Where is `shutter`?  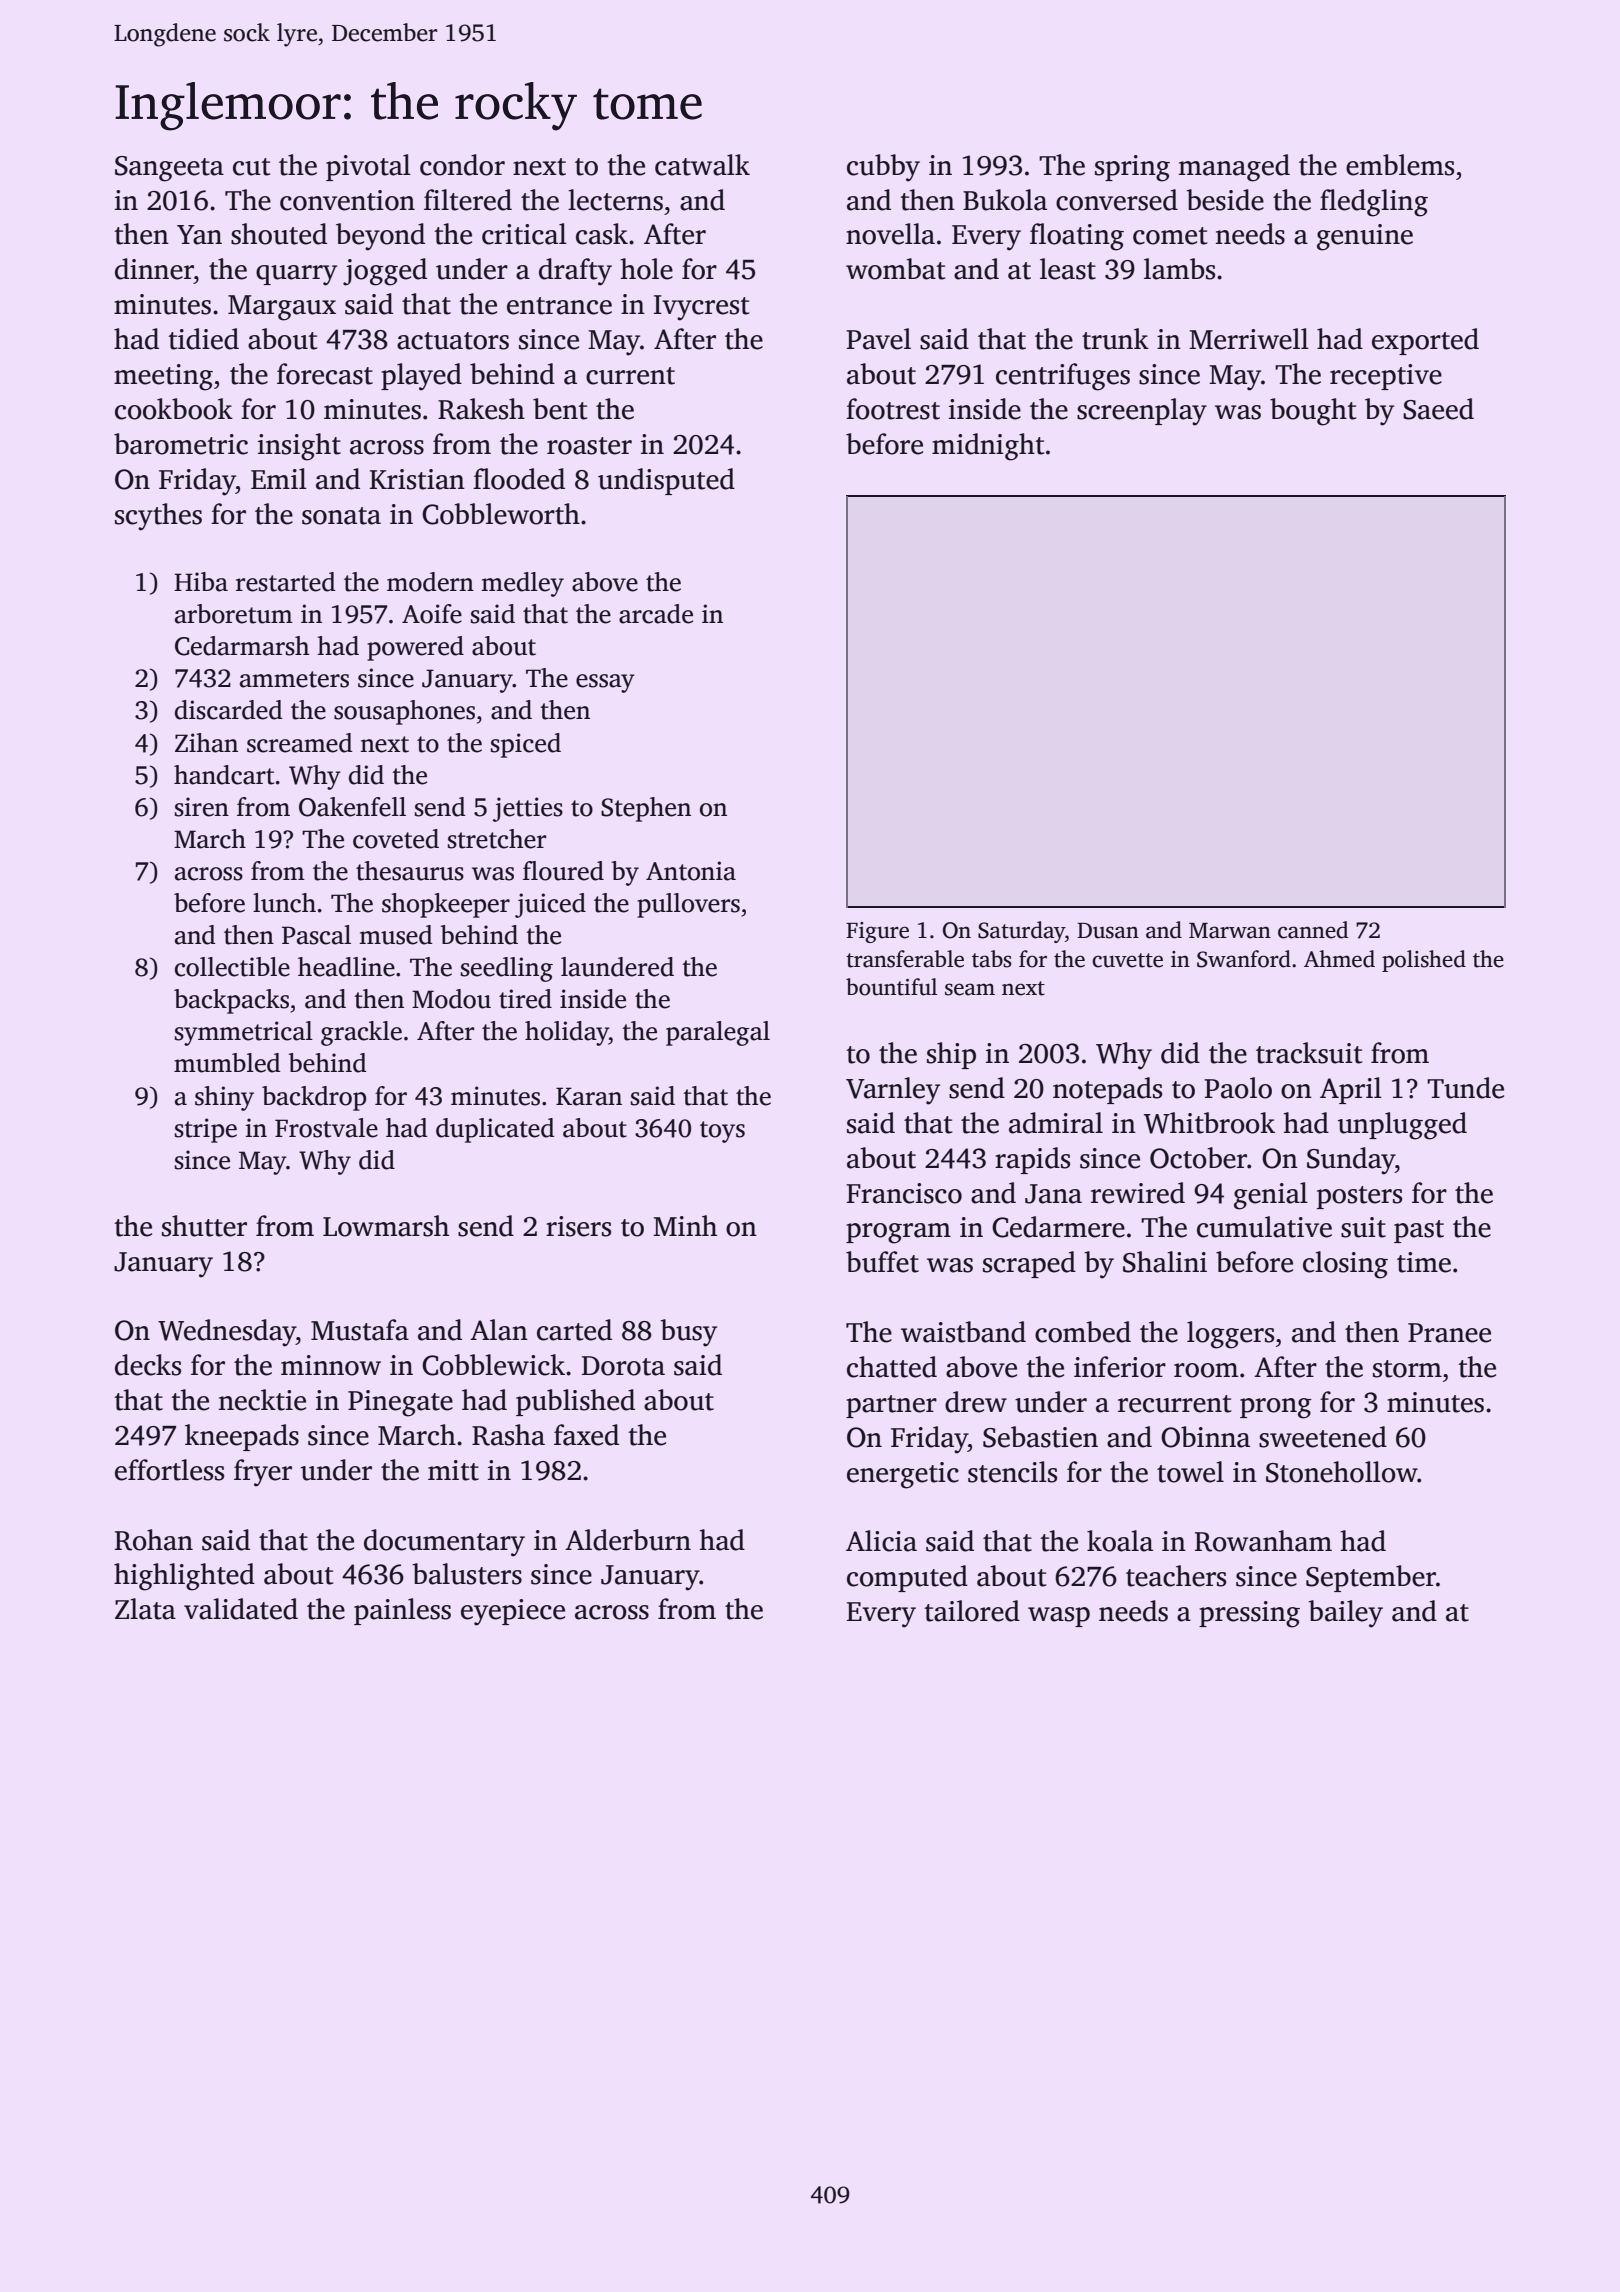 shutter is located at coordinates (204, 1226).
